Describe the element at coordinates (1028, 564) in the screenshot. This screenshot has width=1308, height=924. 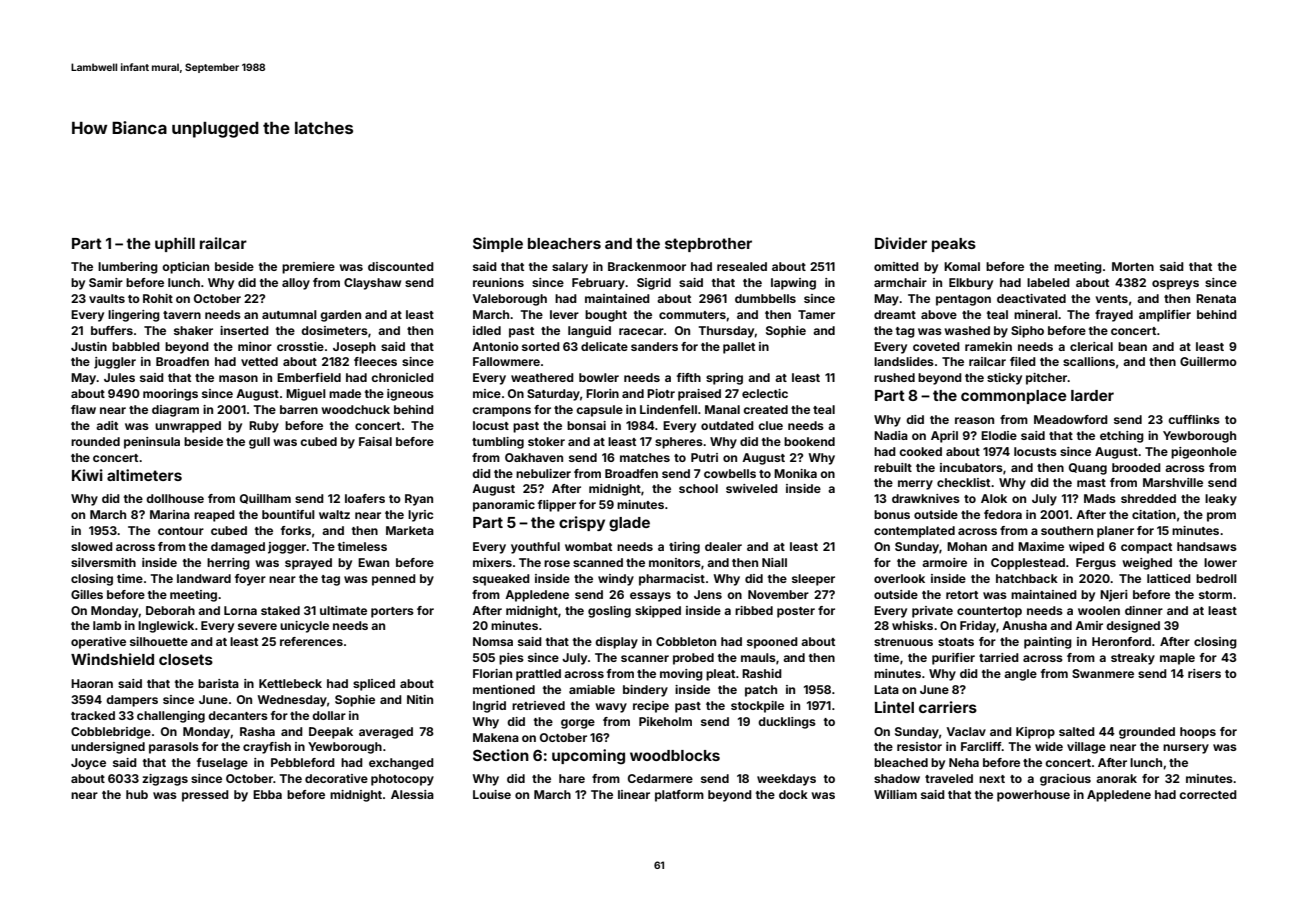
I see `Copplestead` at that location.
